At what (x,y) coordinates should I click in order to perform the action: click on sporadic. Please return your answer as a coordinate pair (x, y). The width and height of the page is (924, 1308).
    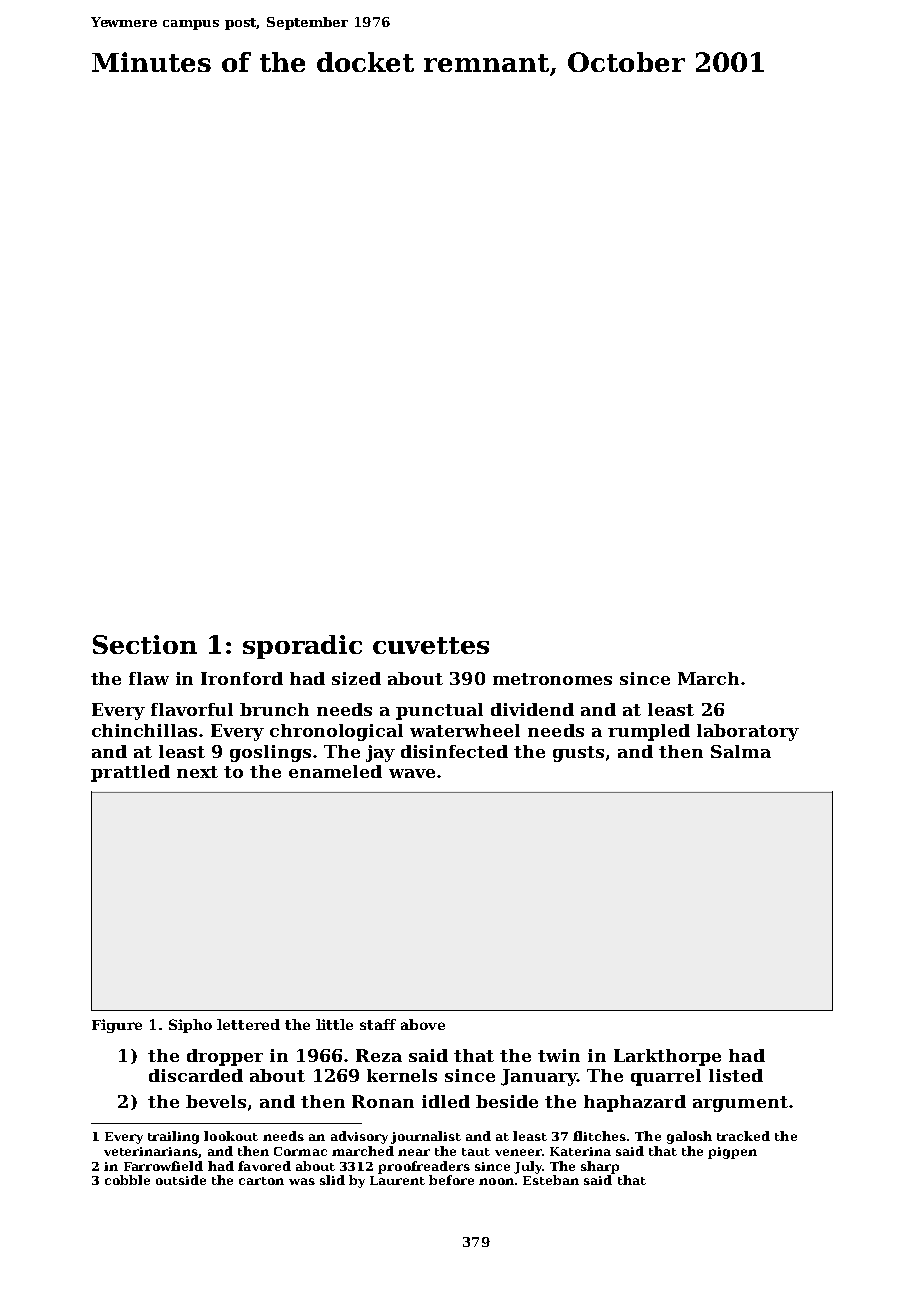
    Looking at the image, I should click on (302, 647).
